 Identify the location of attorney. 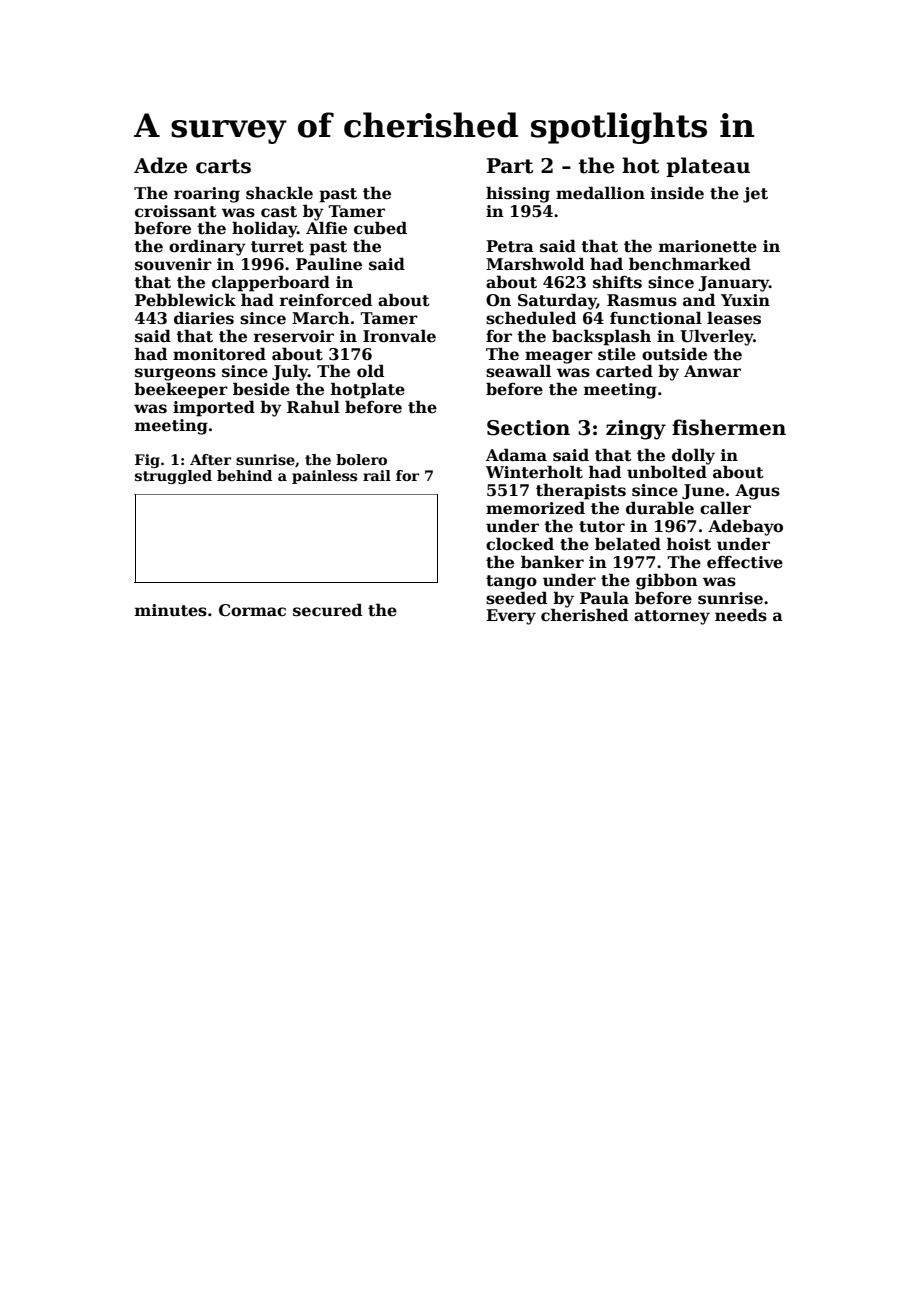
(672, 617).
